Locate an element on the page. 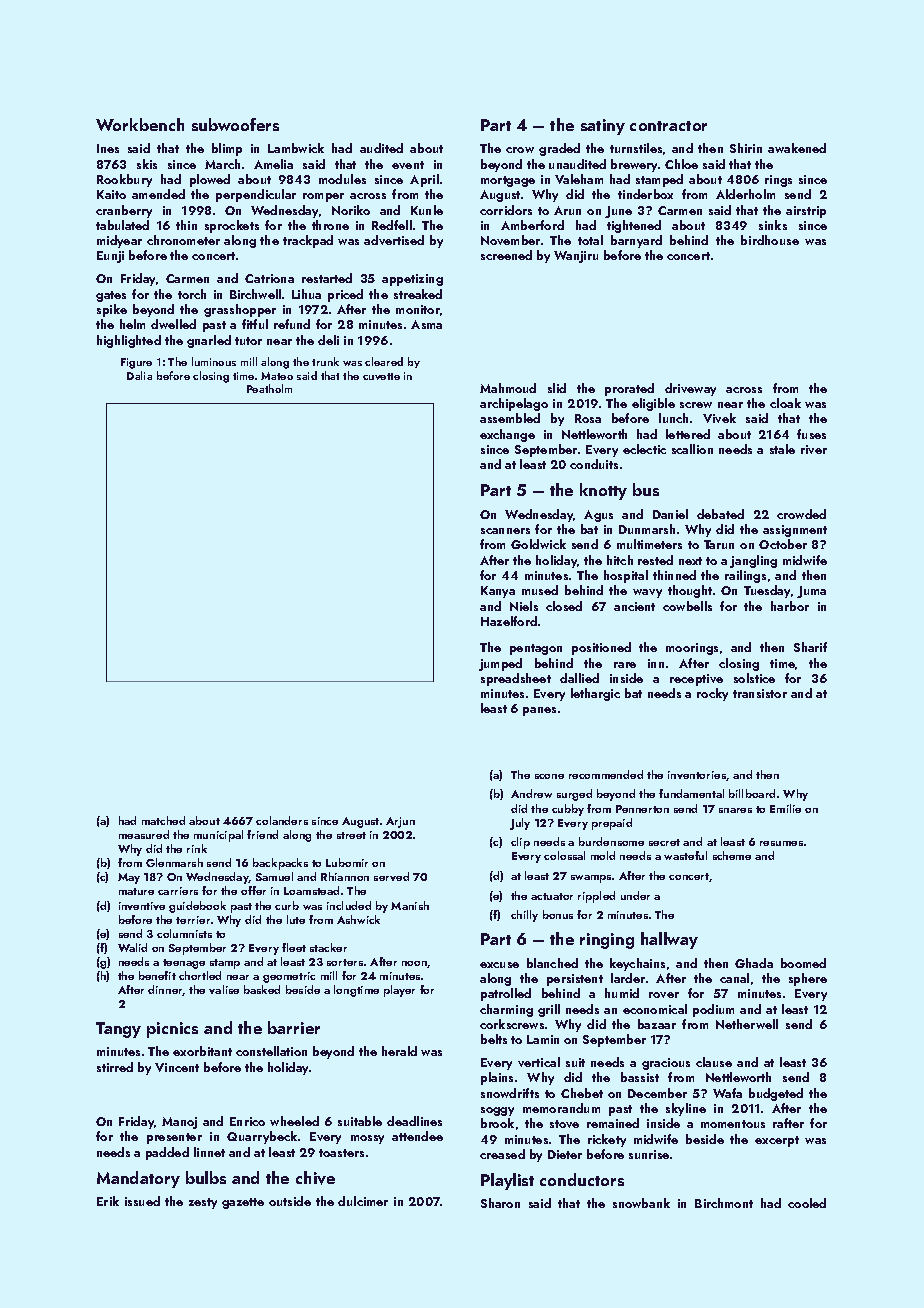 This image has height=1308, width=924. matched is located at coordinates (163, 820).
